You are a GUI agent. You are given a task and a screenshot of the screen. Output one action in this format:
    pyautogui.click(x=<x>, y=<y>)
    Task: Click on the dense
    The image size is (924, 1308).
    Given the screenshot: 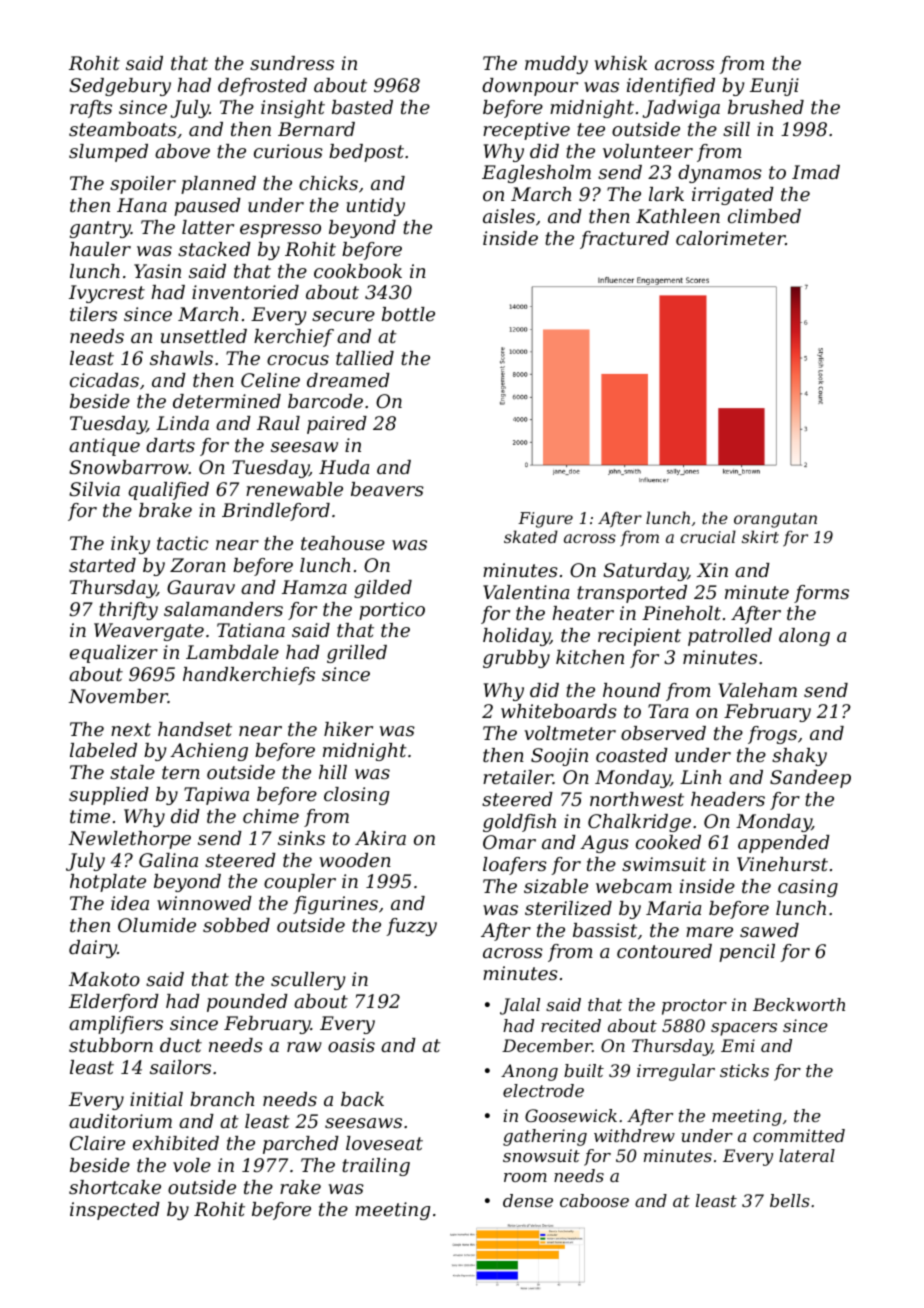 What is the action you would take?
    pyautogui.click(x=528, y=1200)
